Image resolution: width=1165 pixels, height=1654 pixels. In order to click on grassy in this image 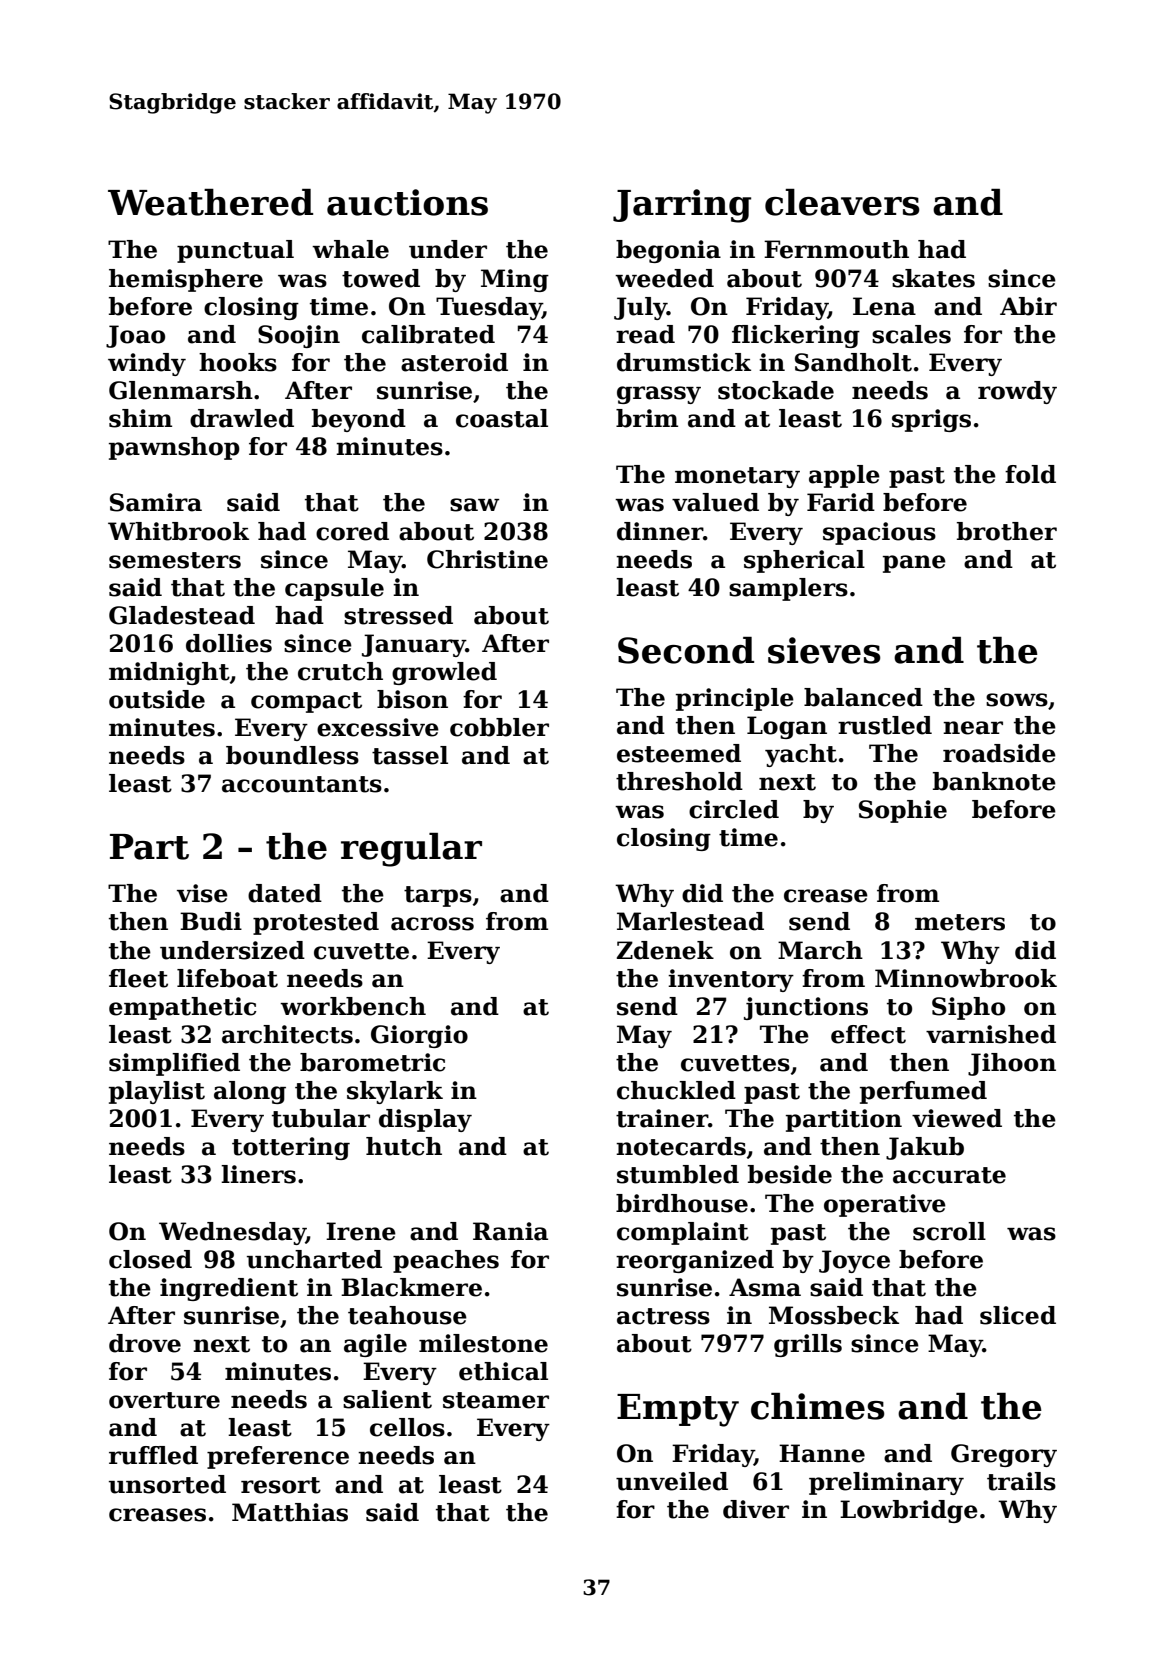, I will do `click(659, 395)`.
